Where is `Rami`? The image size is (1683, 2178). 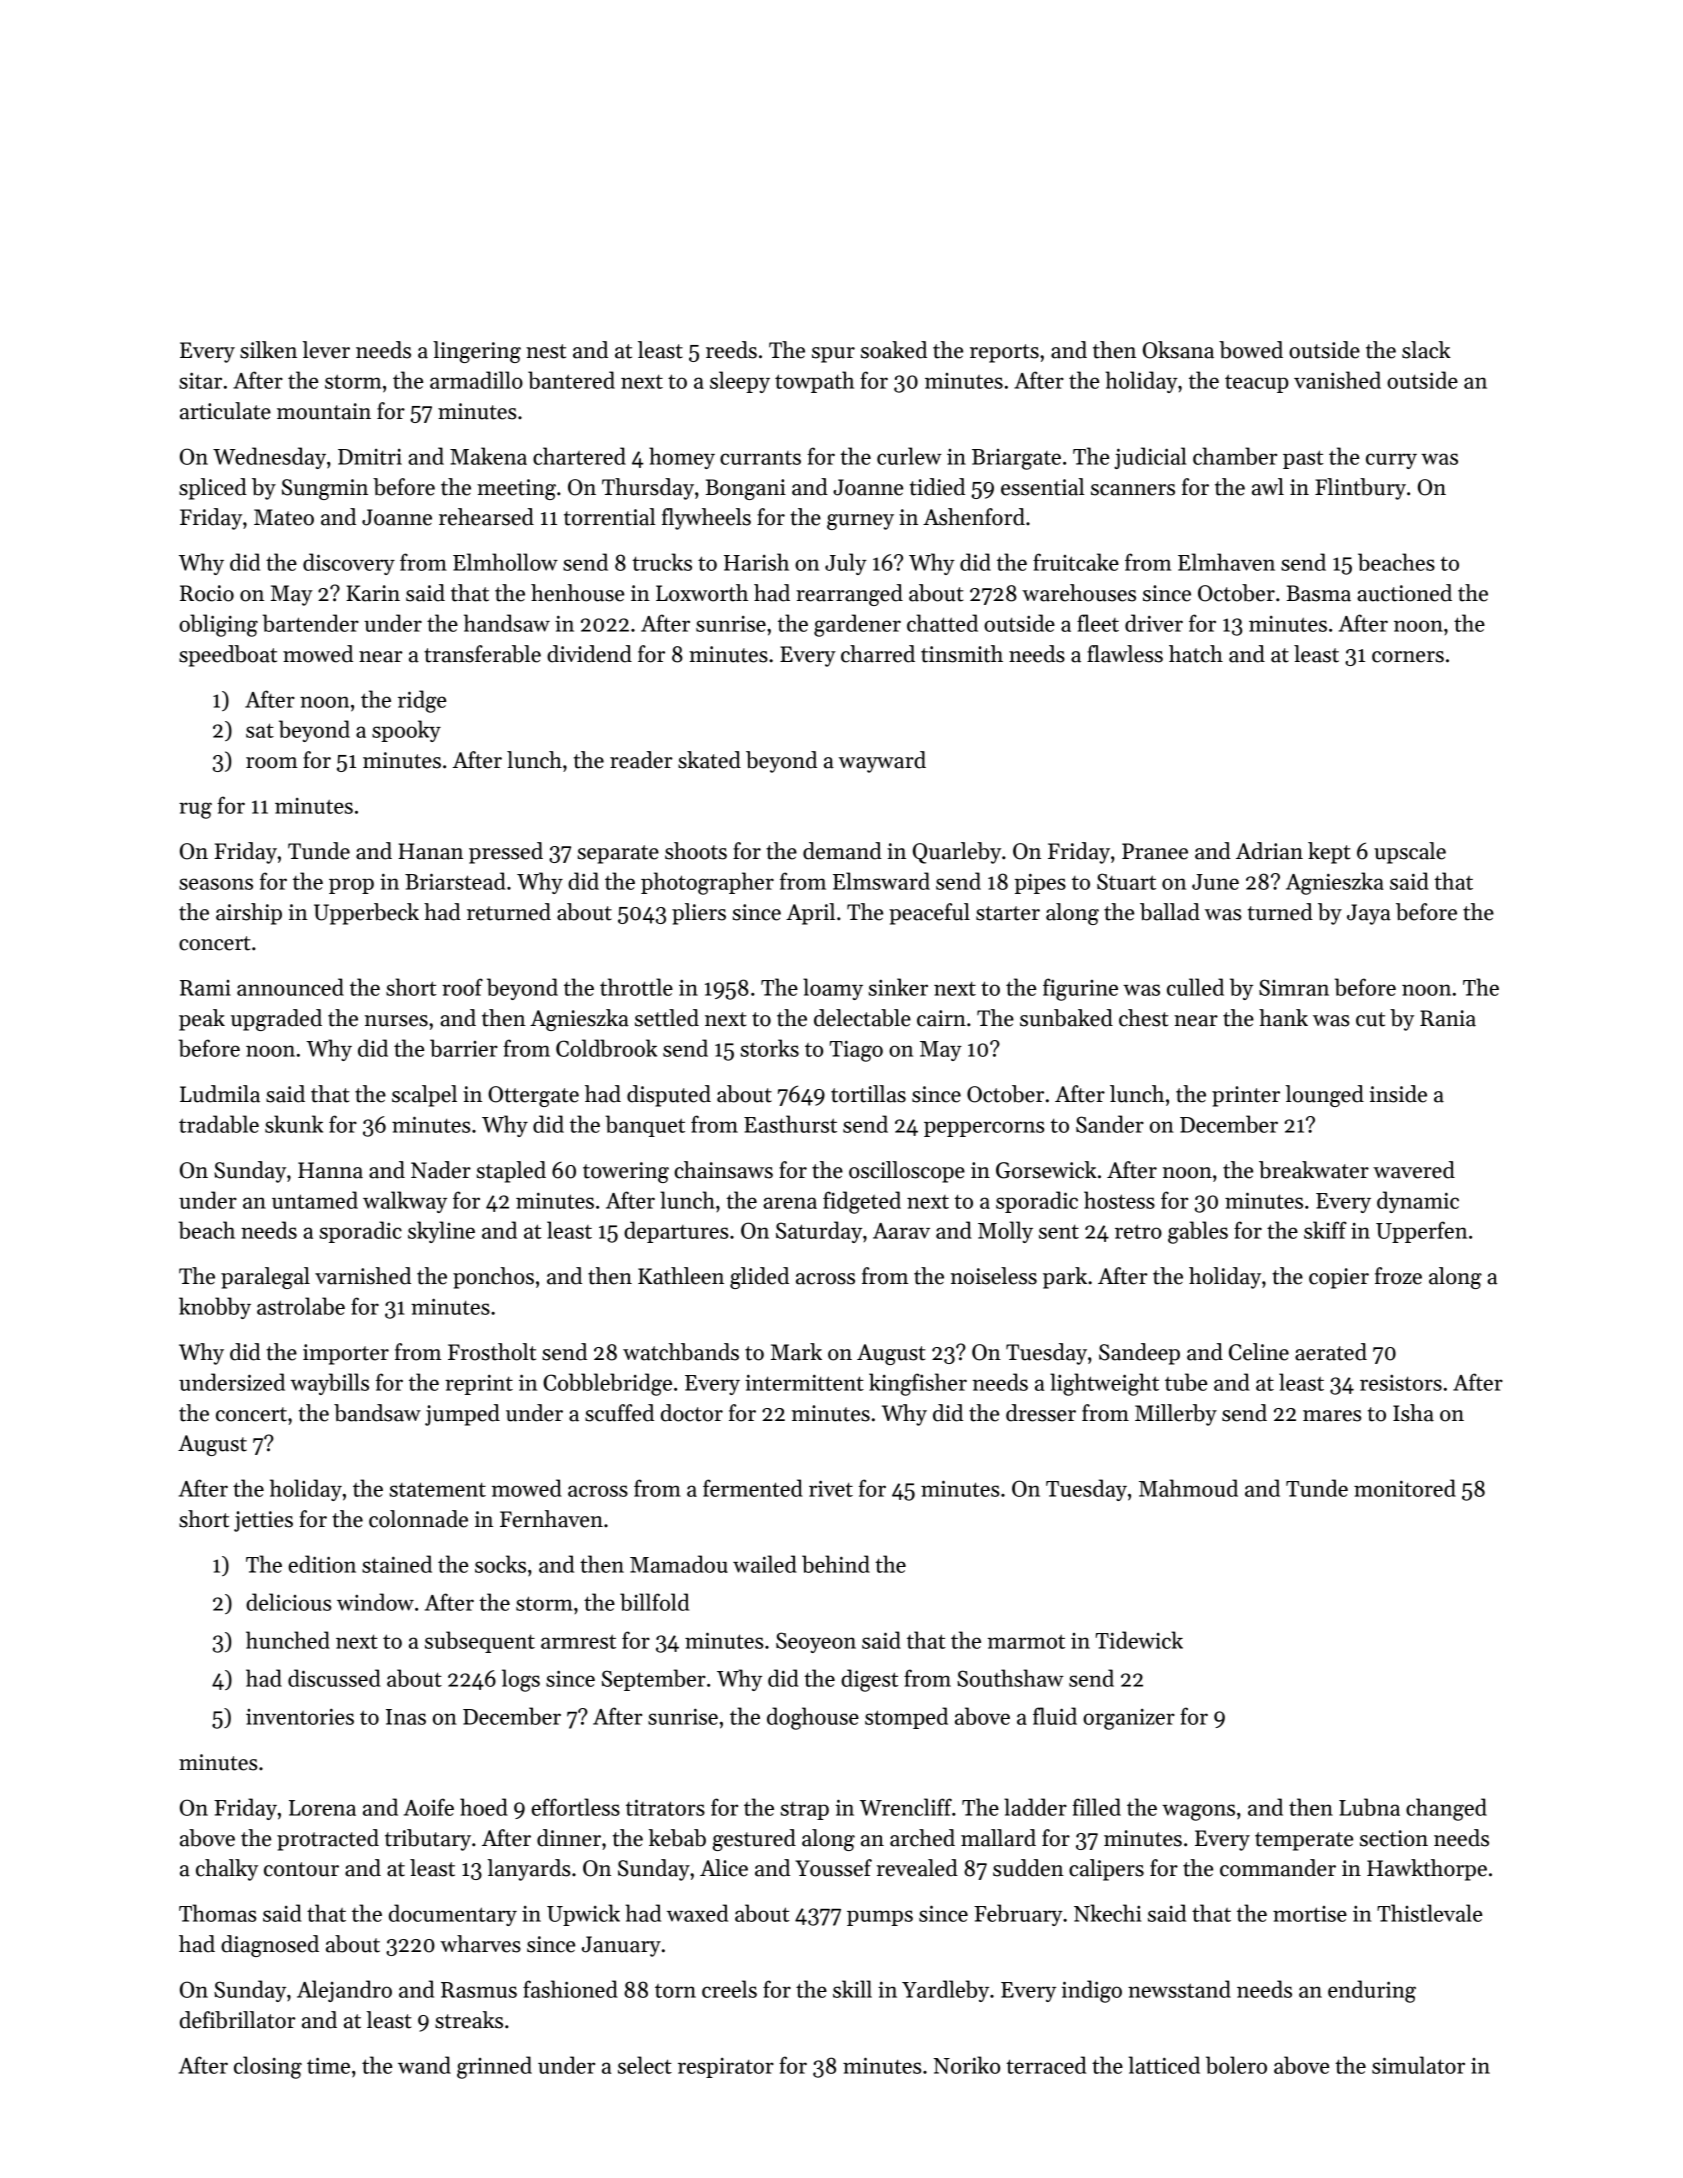
Rami is located at coordinates (205, 988).
